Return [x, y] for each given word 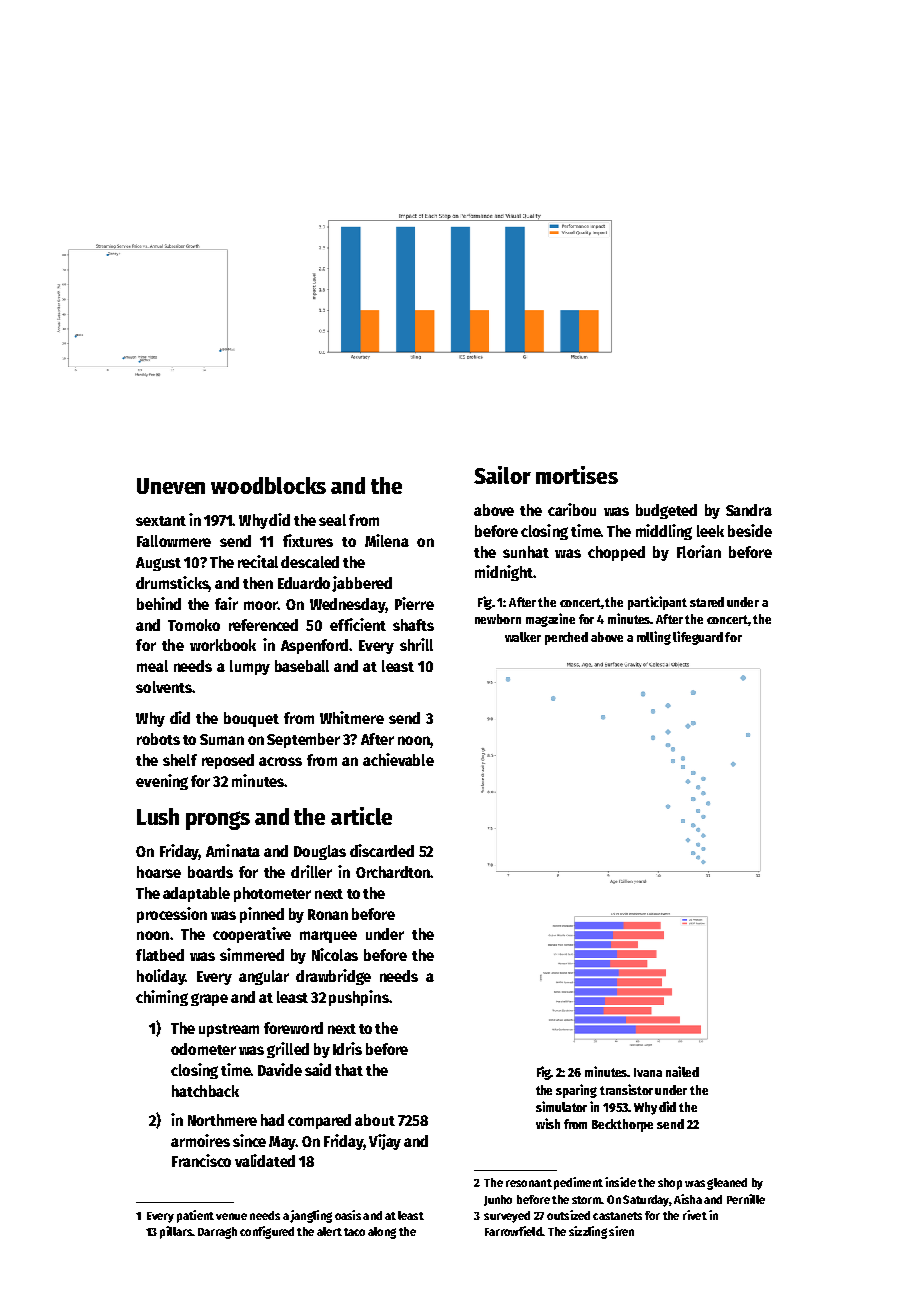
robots [158, 739]
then [258, 583]
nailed [682, 1071]
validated [265, 1160]
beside [750, 530]
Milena [387, 540]
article [361, 816]
